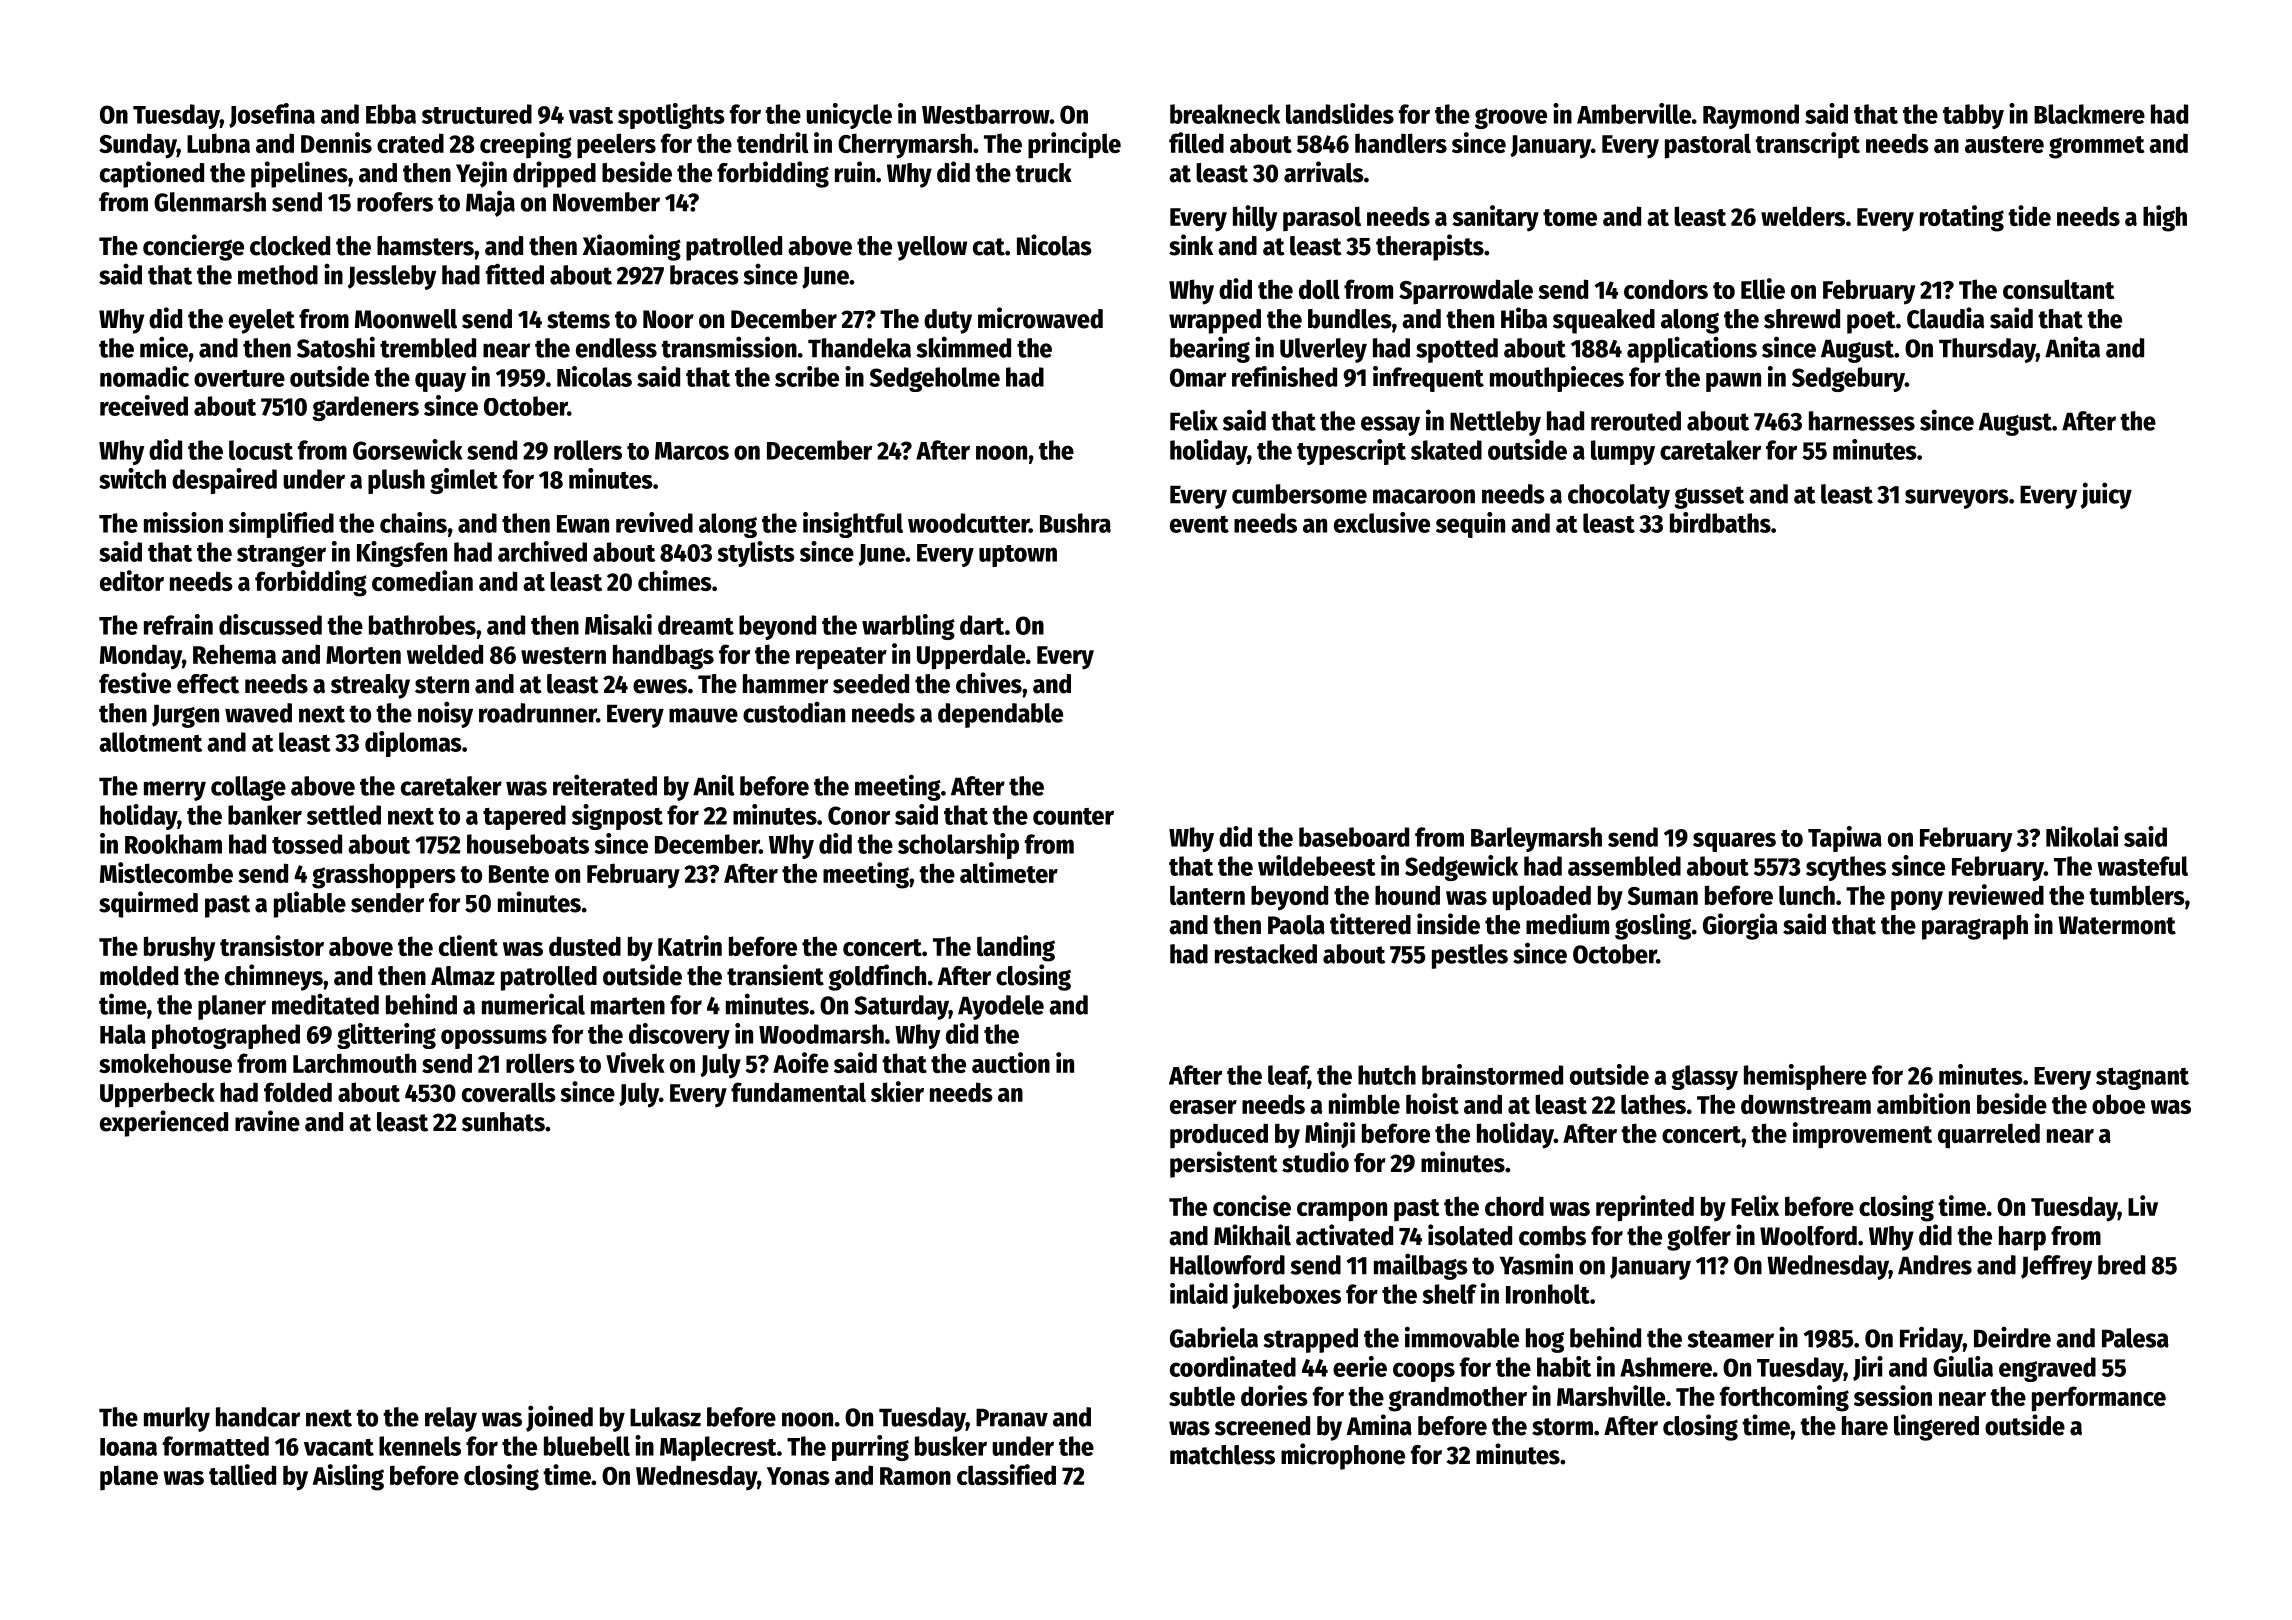 Image resolution: width=2292 pixels, height=1620 pixels. I want to click on harnesses, so click(1862, 421).
